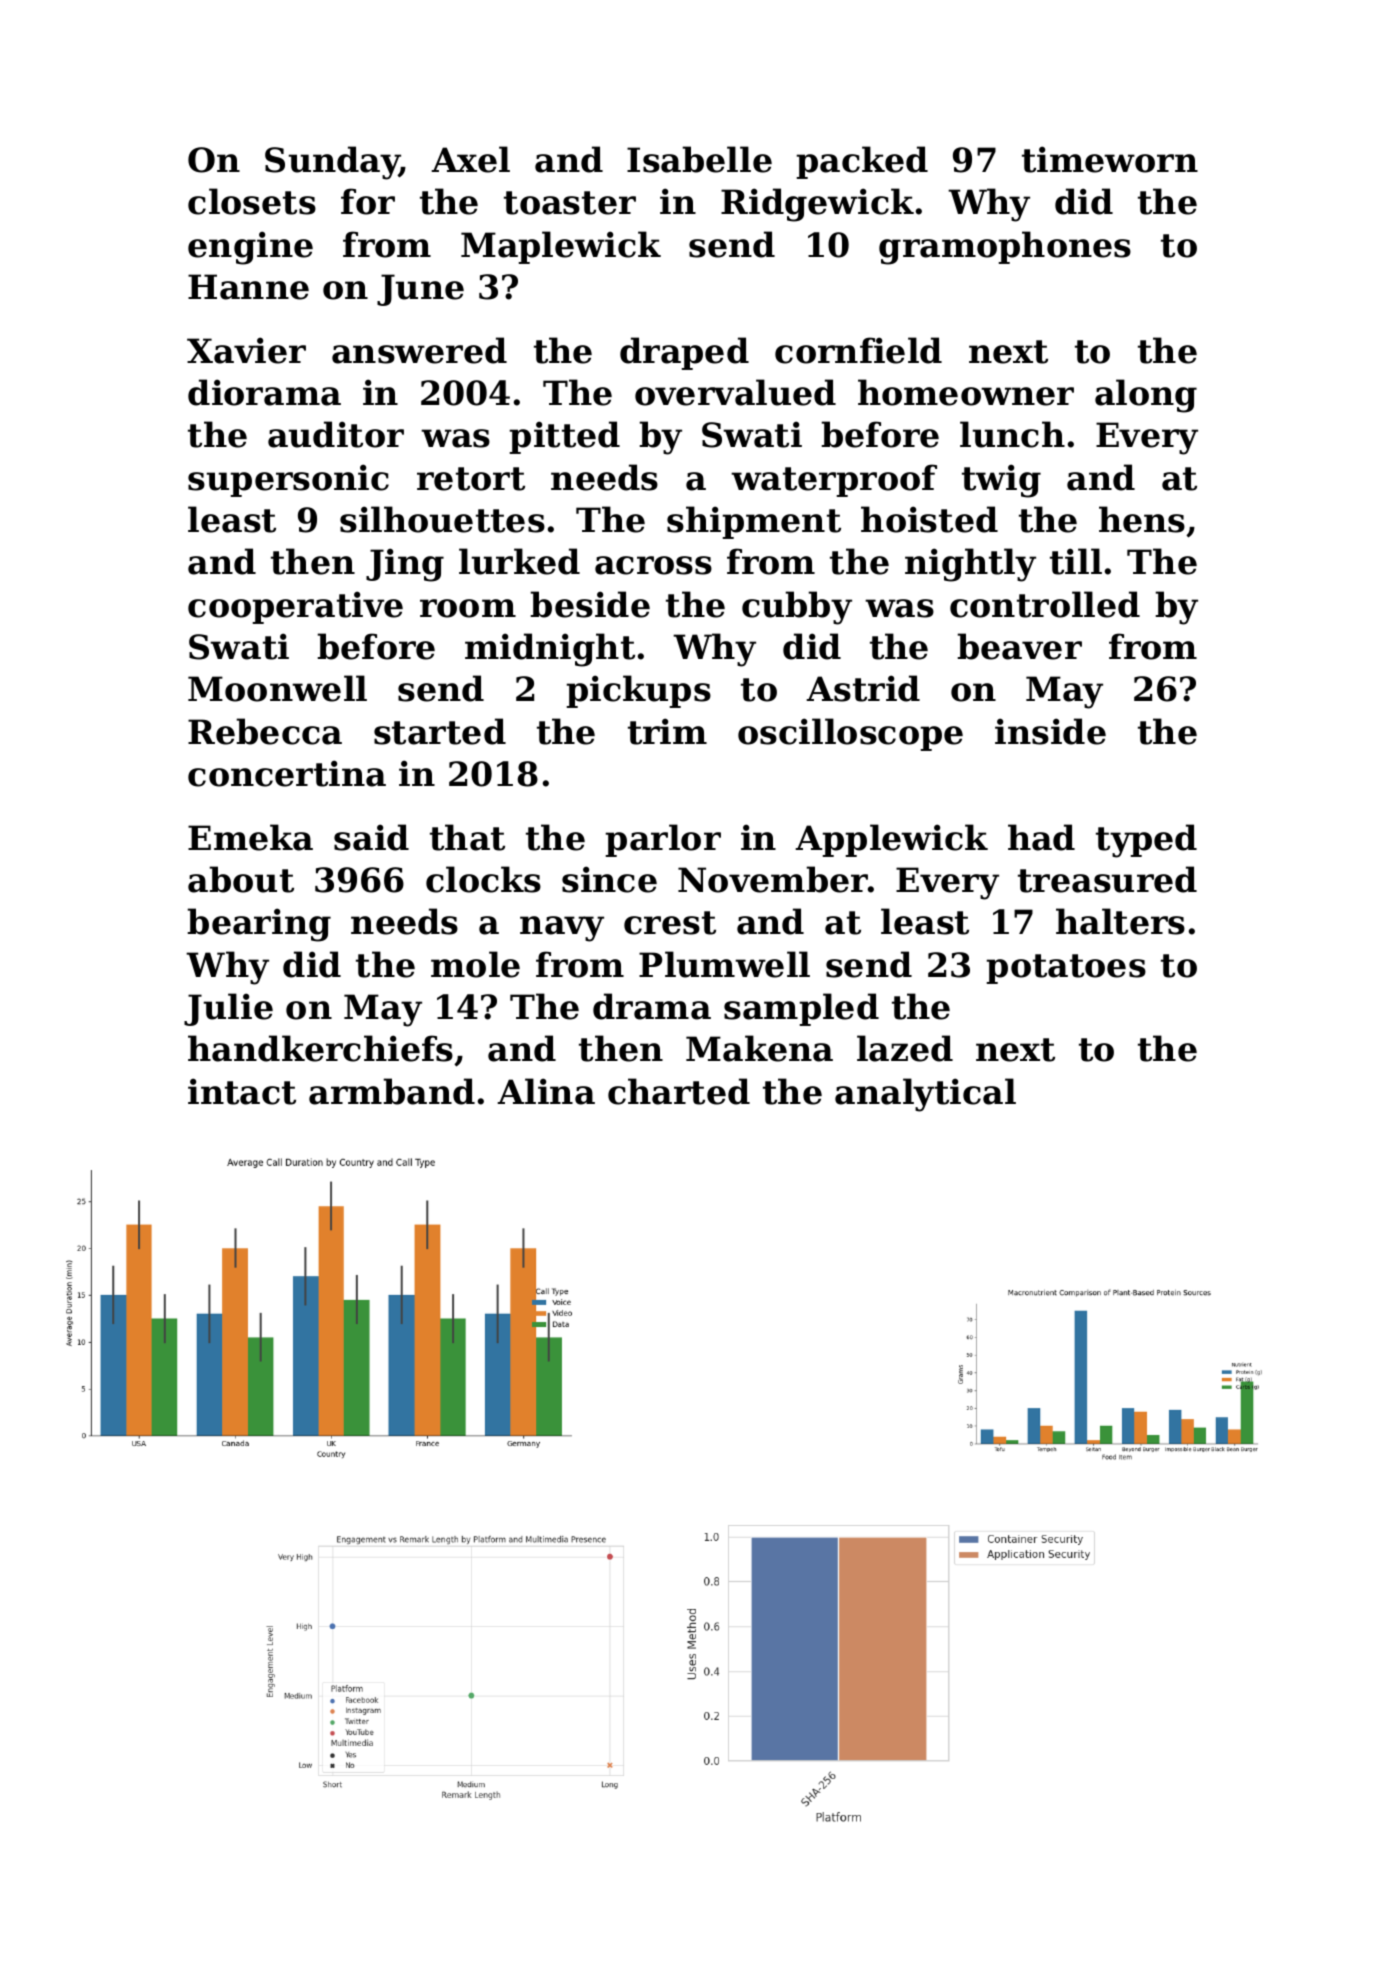 This image has width=1386, height=1969. What do you see at coordinates (252, 201) in the image?
I see `closets` at bounding box center [252, 201].
